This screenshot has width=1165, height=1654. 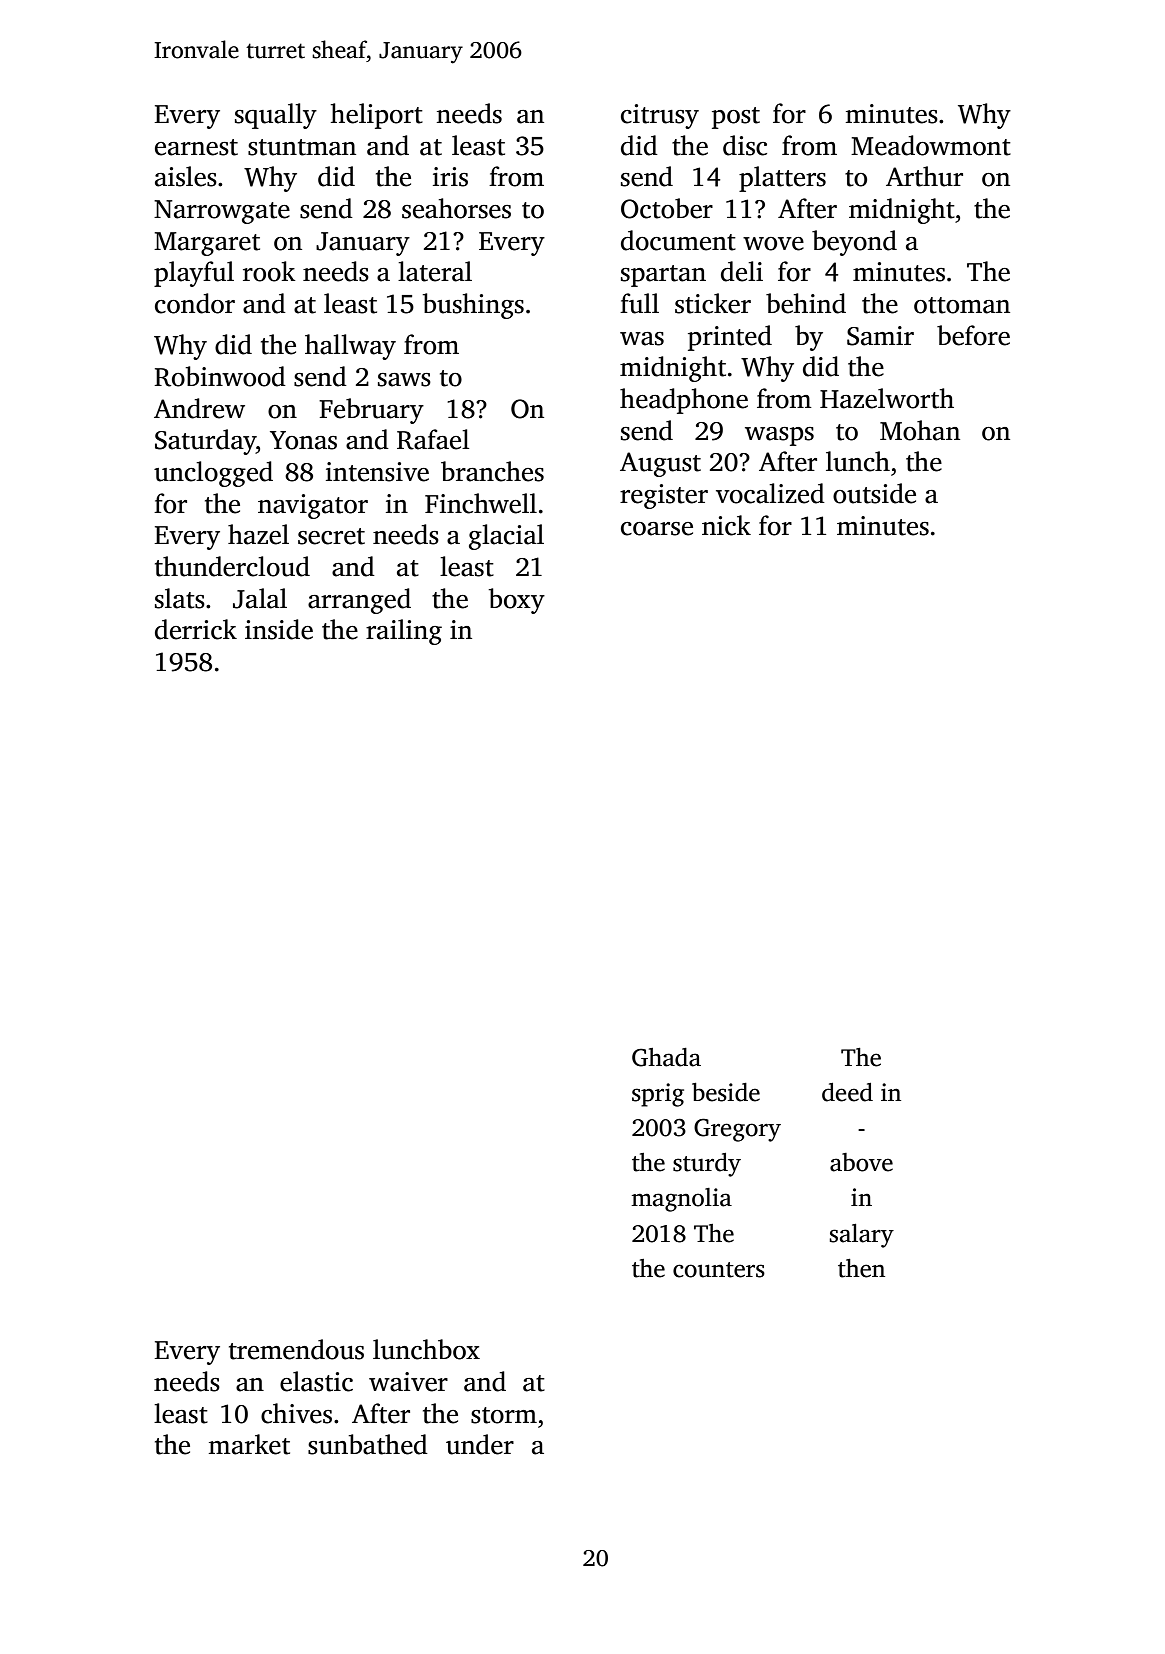 I want to click on then, so click(x=861, y=1268).
